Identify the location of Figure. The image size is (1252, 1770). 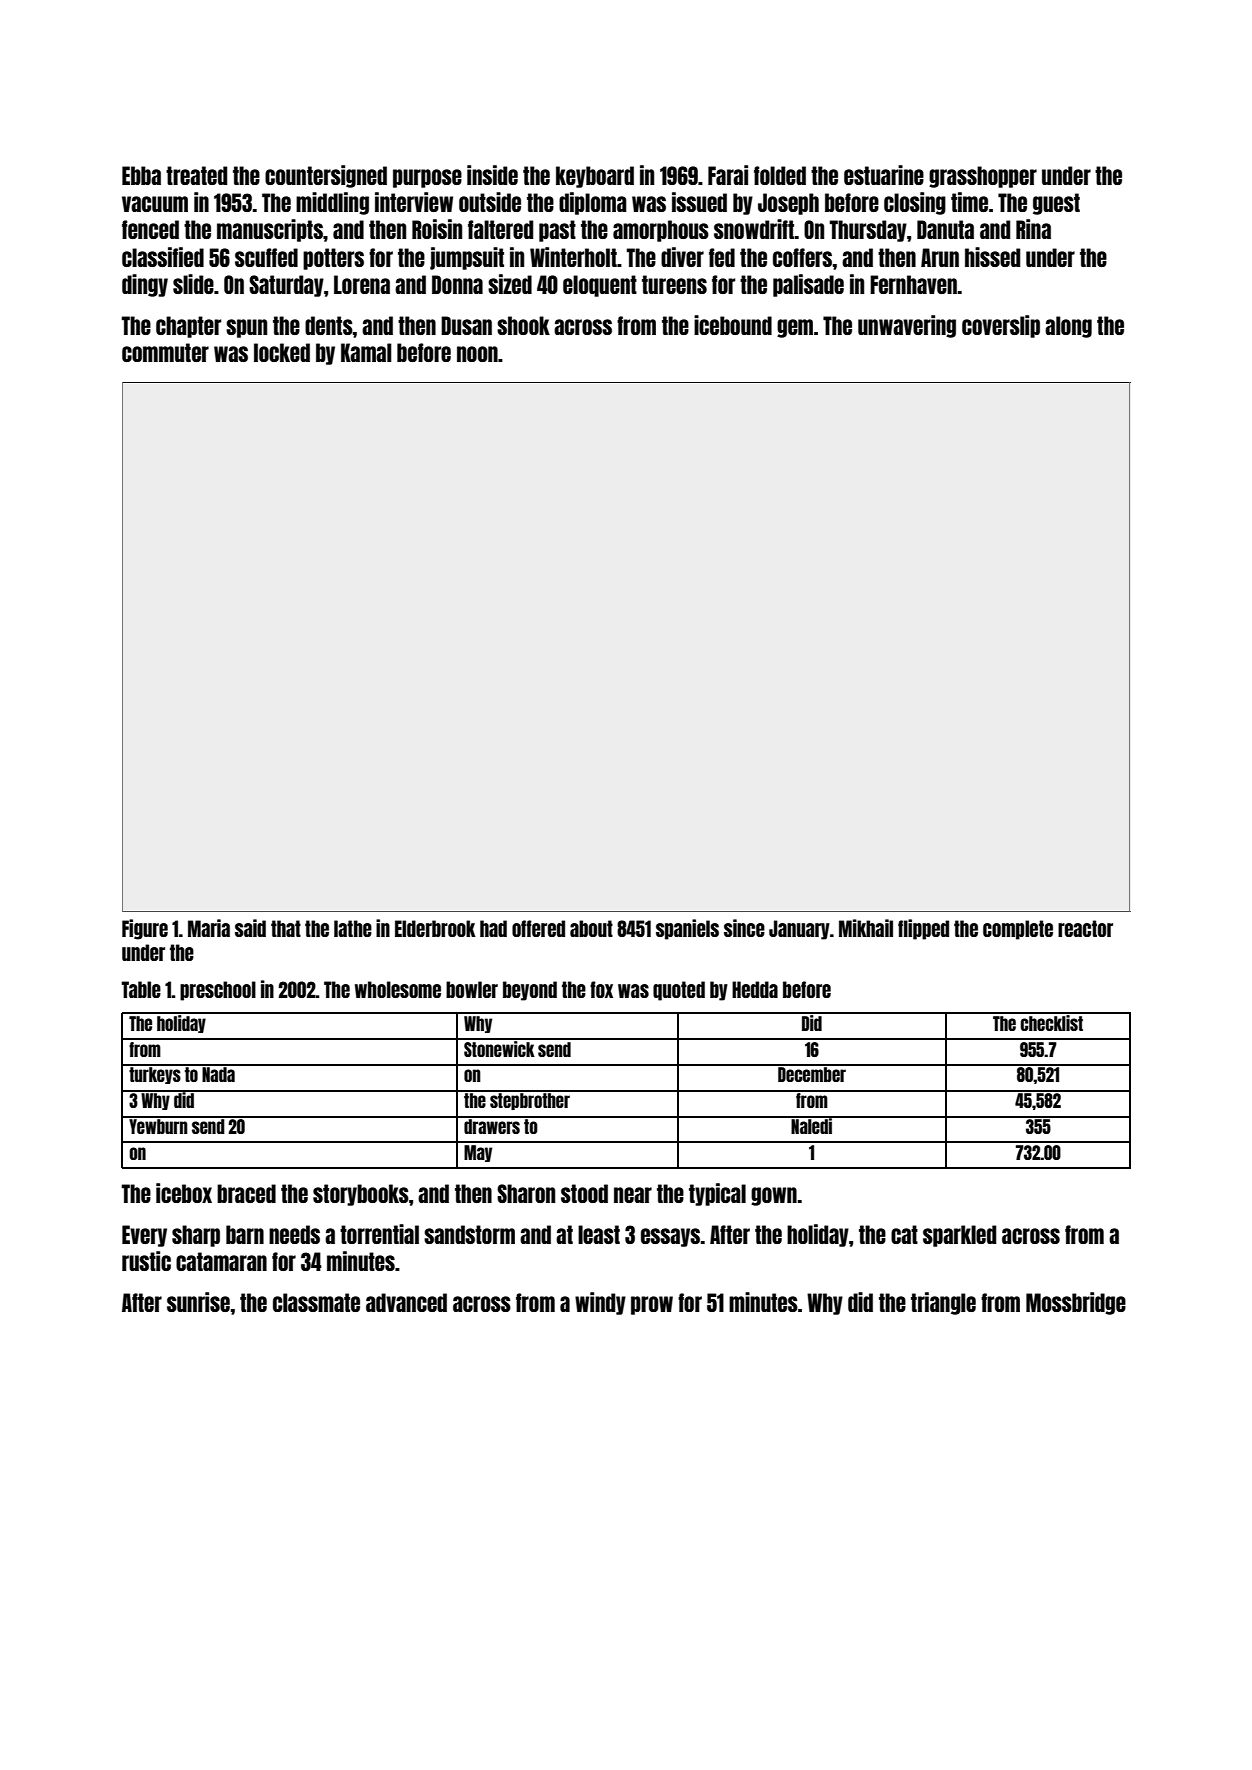
(145, 929).
